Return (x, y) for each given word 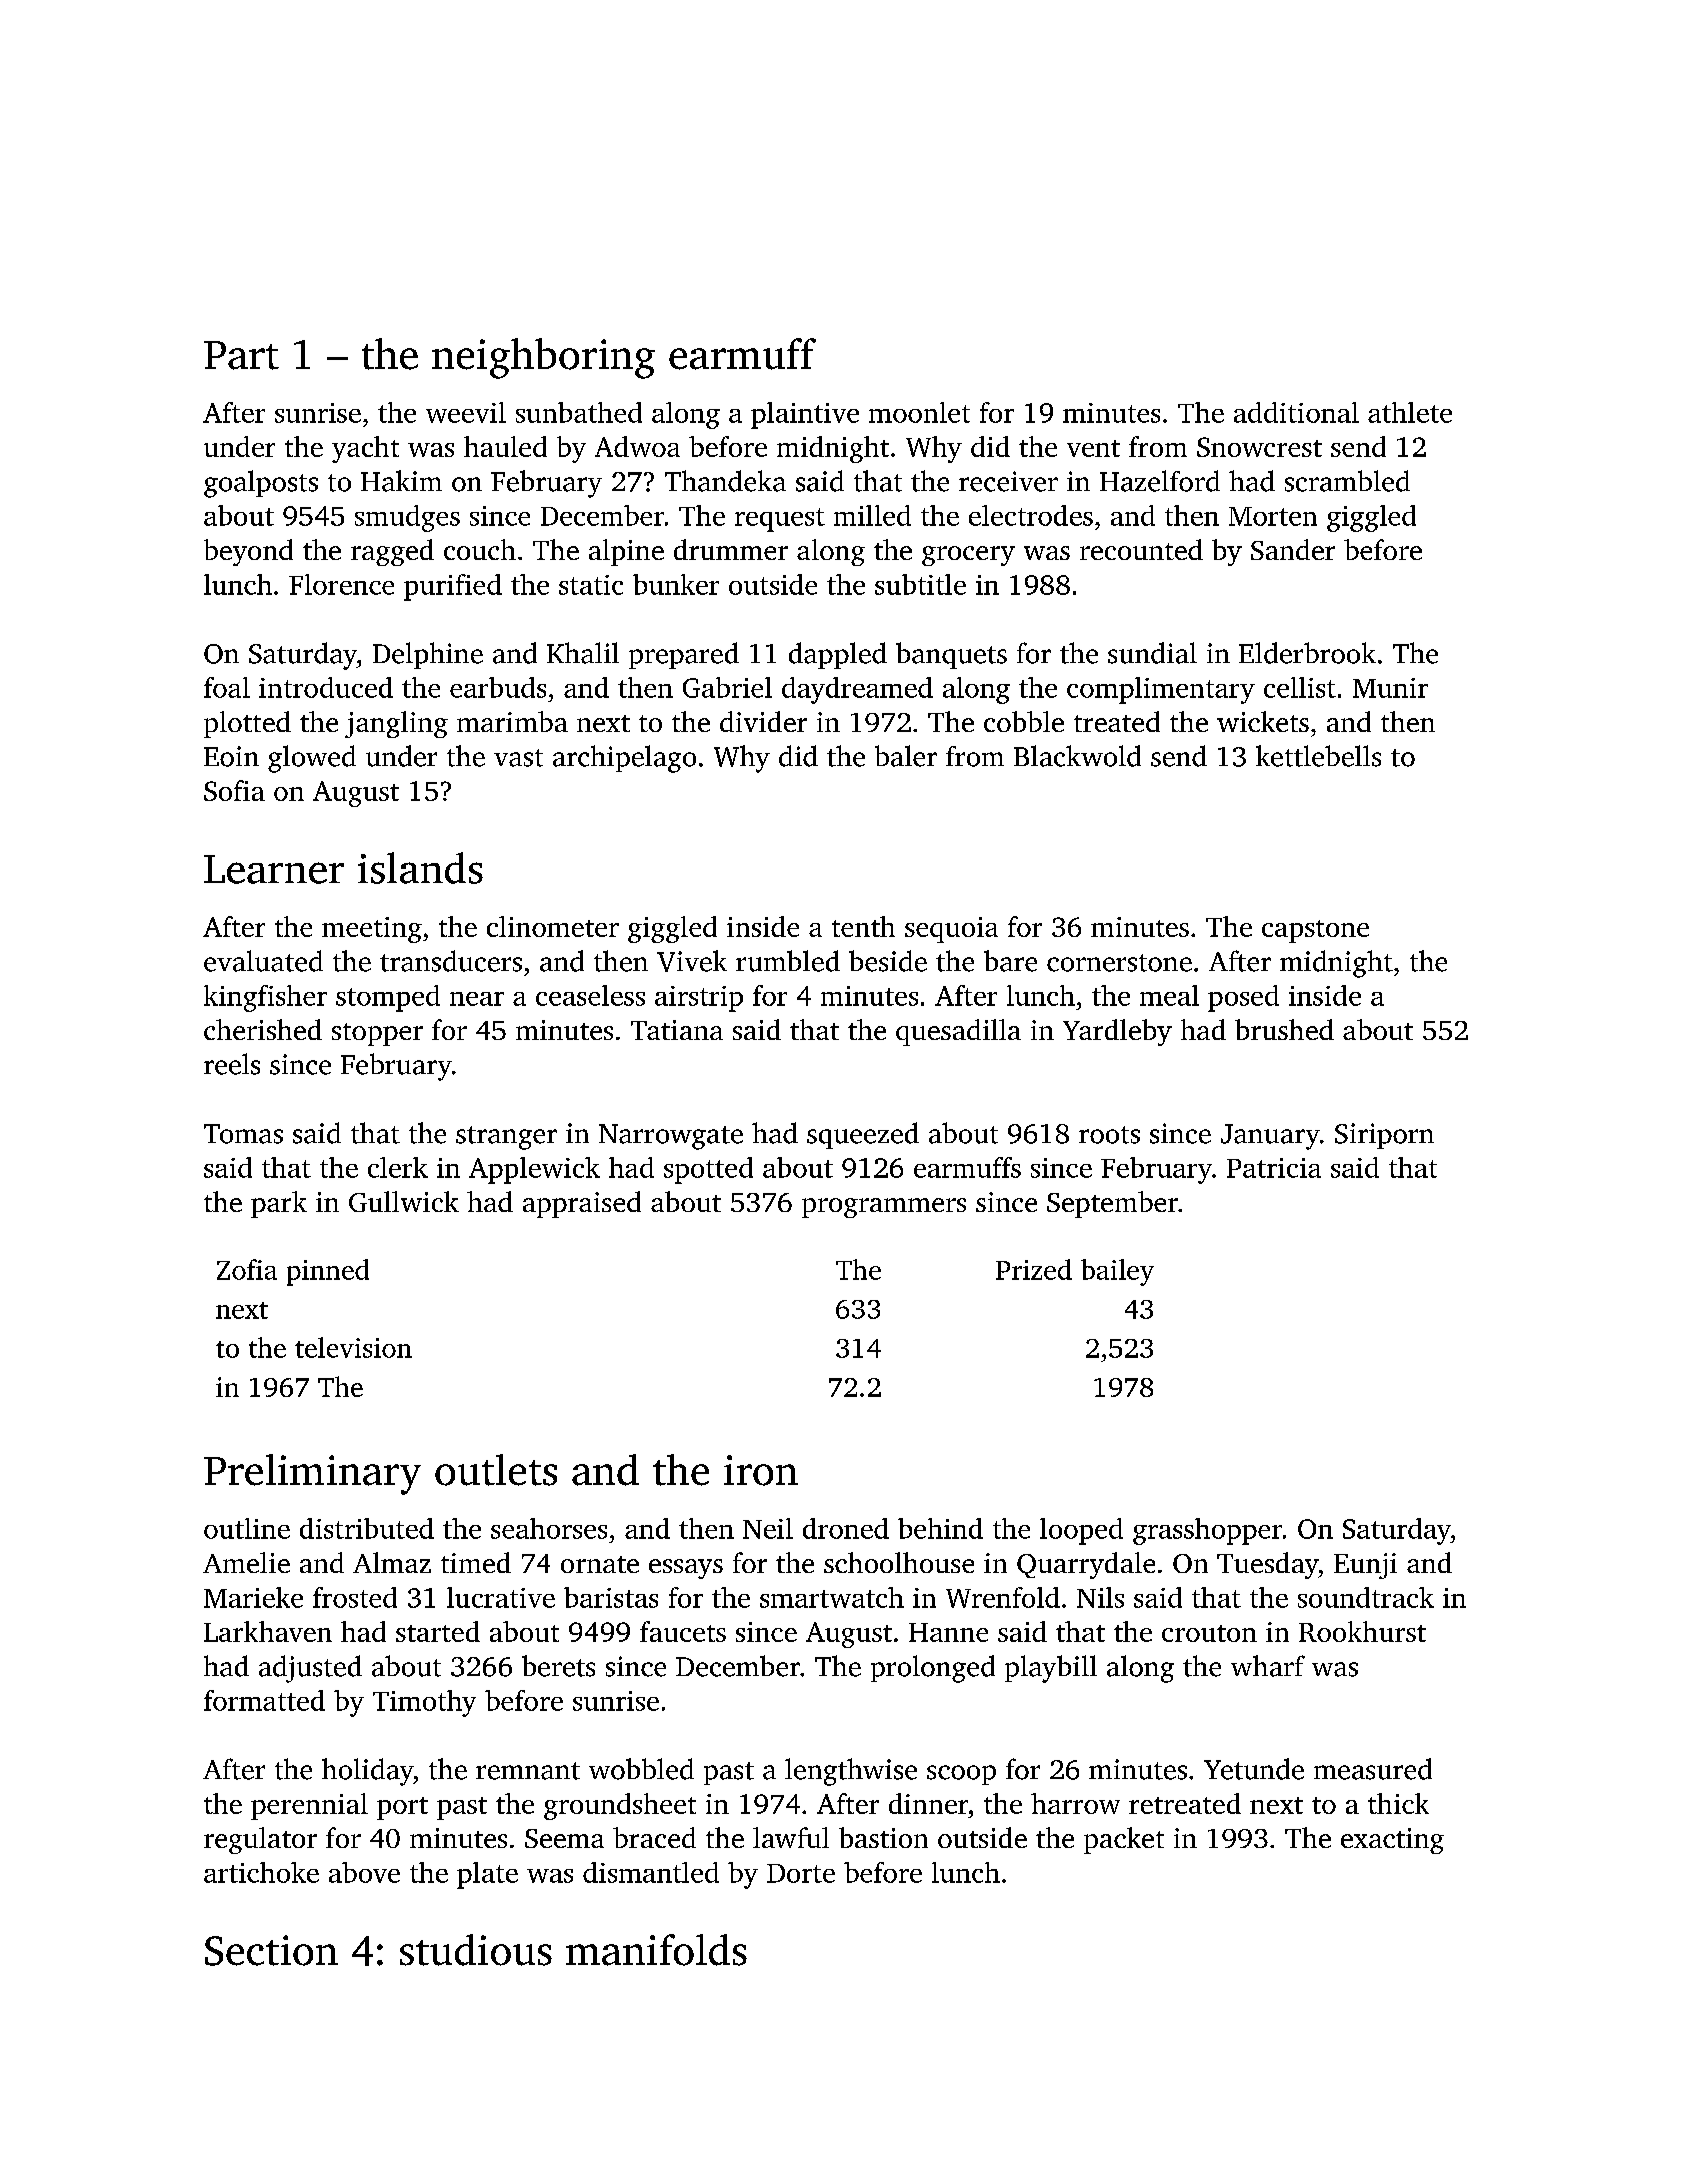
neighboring (543, 358)
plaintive (805, 415)
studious (476, 1950)
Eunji (1365, 1566)
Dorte (801, 1873)
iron (761, 1470)
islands (420, 868)
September (1112, 1204)
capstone (1315, 931)
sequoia (951, 930)
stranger (506, 1138)
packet (1124, 1840)
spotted (708, 1170)
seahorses (549, 1528)
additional (1296, 412)
